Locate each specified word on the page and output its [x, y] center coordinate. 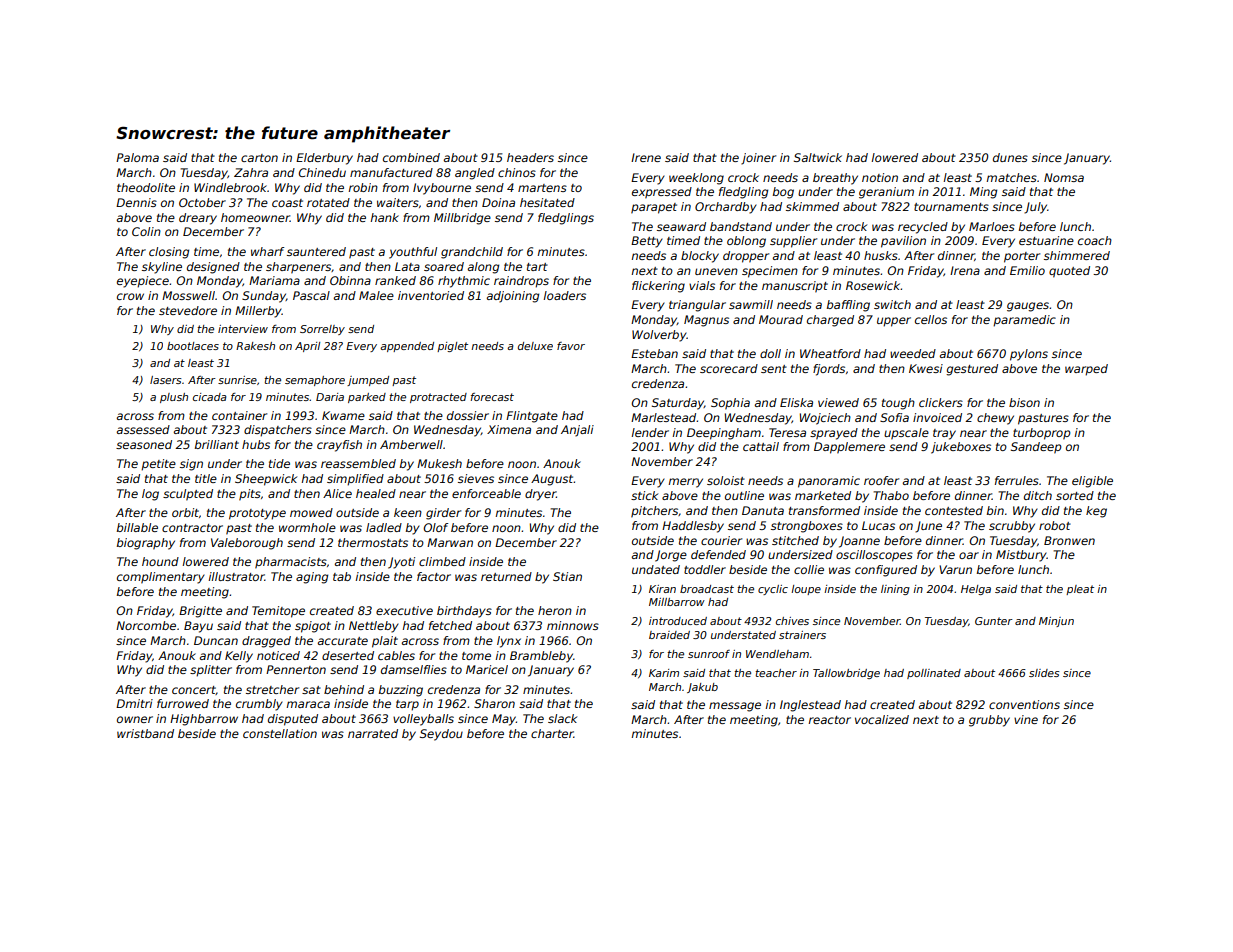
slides [1044, 673]
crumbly [259, 705]
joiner [758, 159]
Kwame [343, 415]
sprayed [834, 434]
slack [562, 718]
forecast [492, 397]
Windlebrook [230, 187]
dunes [1010, 157]
